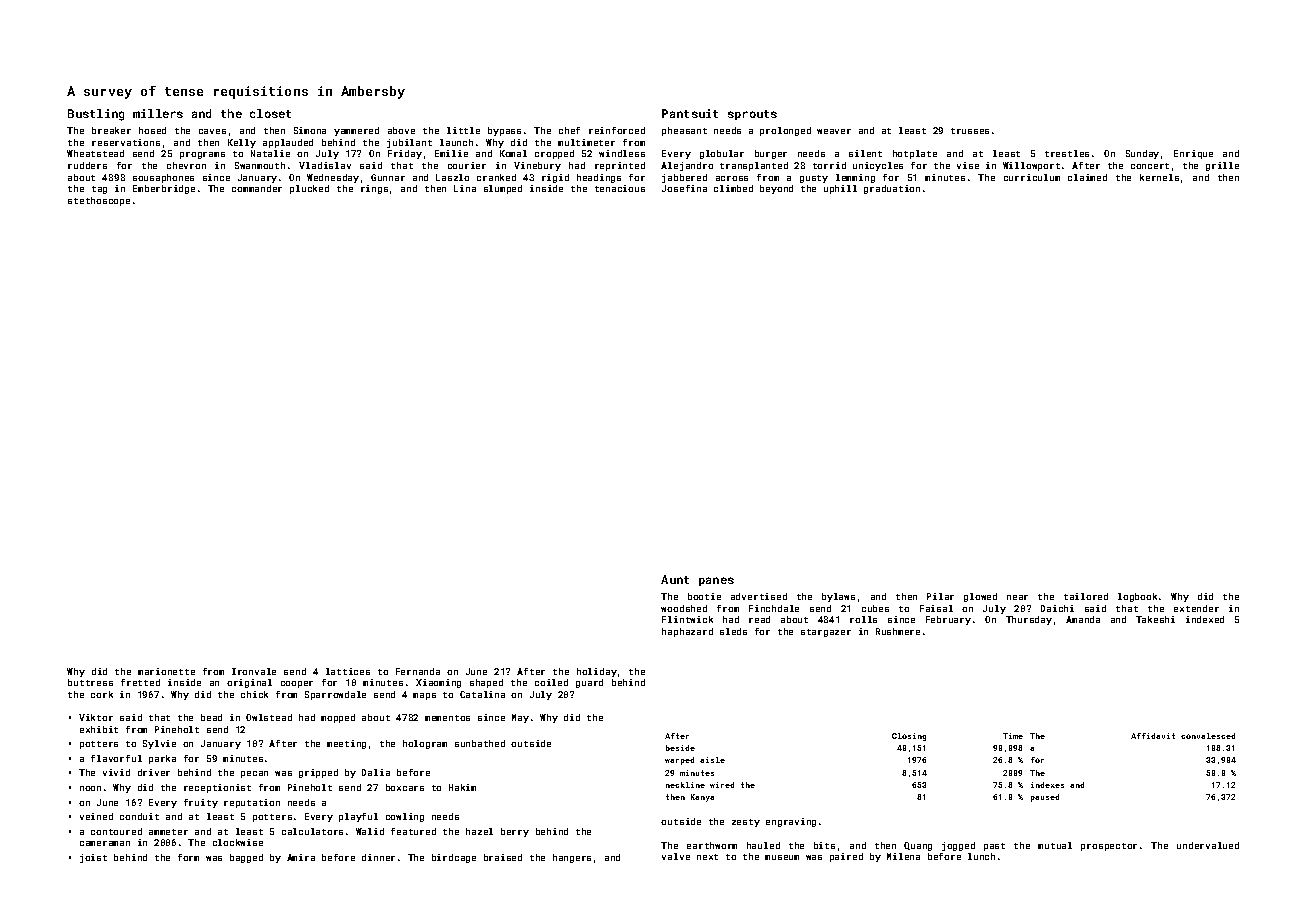 This image has height=924, width=1308. I want to click on tenacious, so click(620, 188).
